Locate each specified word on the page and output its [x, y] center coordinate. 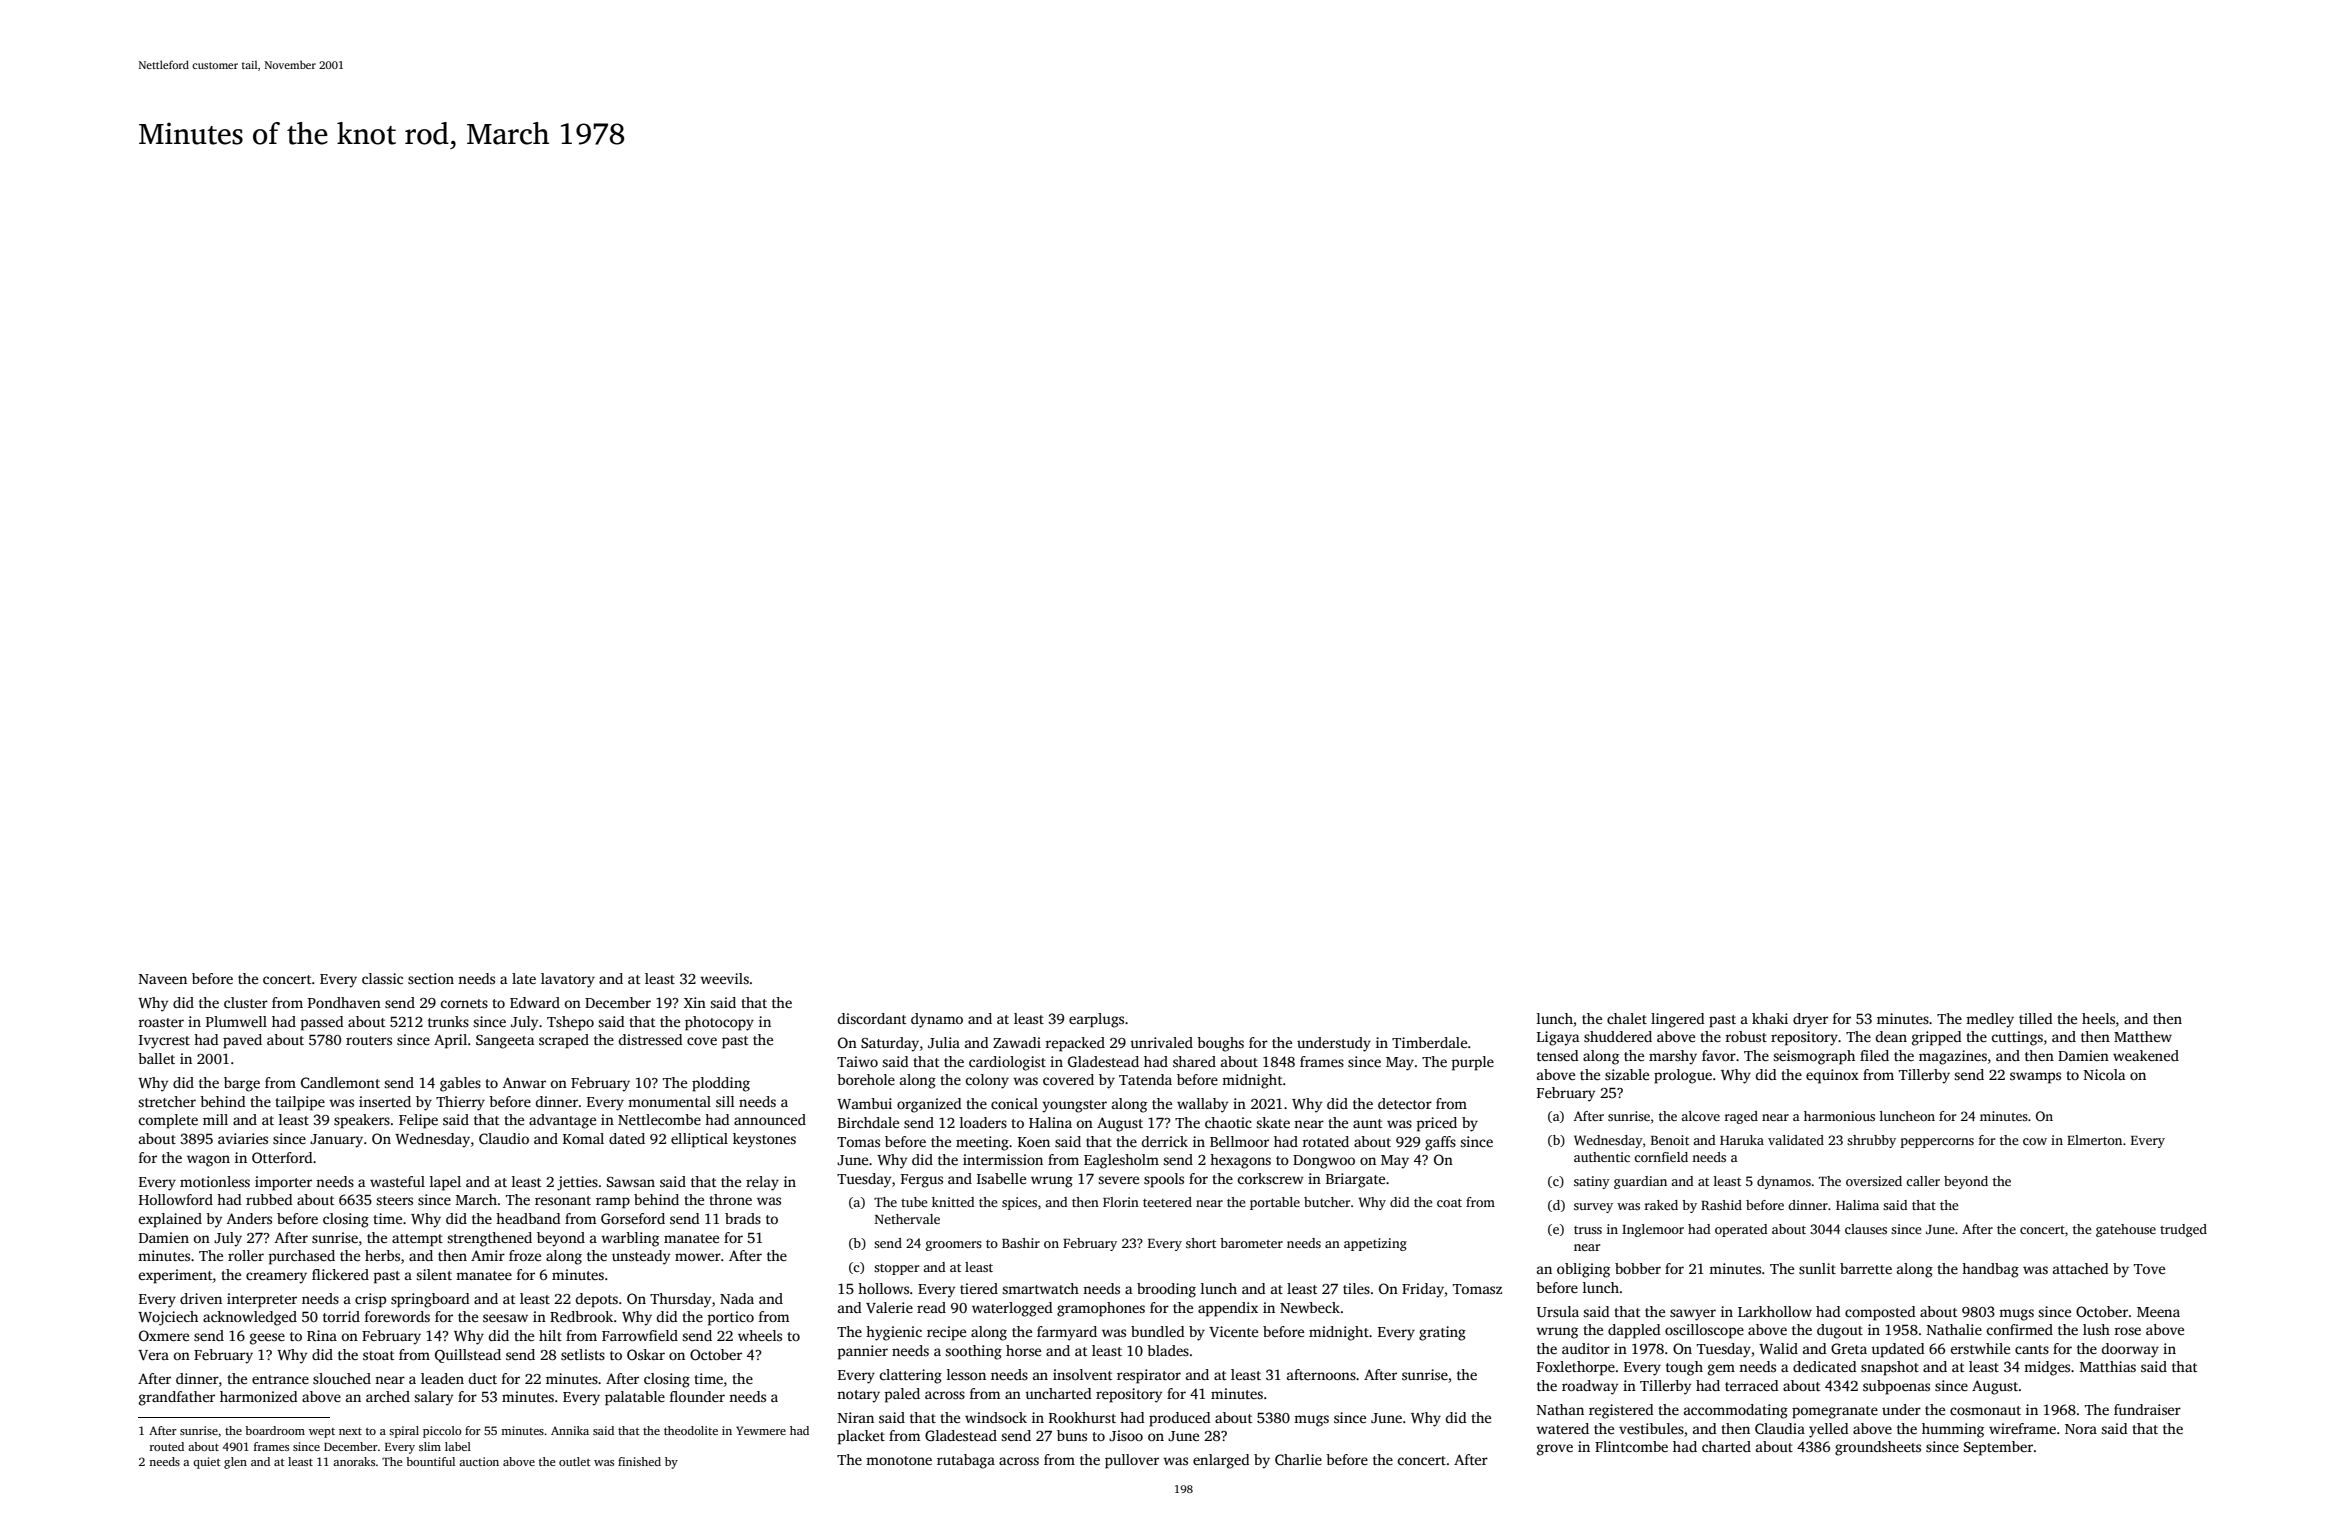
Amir [488, 1255]
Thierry [460, 1103]
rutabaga [966, 1461]
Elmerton [2094, 1140]
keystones [764, 1140]
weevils [724, 978]
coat [1449, 1203]
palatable [635, 1398]
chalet [1627, 1018]
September [1998, 1448]
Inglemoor [1653, 1230]
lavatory [568, 980]
